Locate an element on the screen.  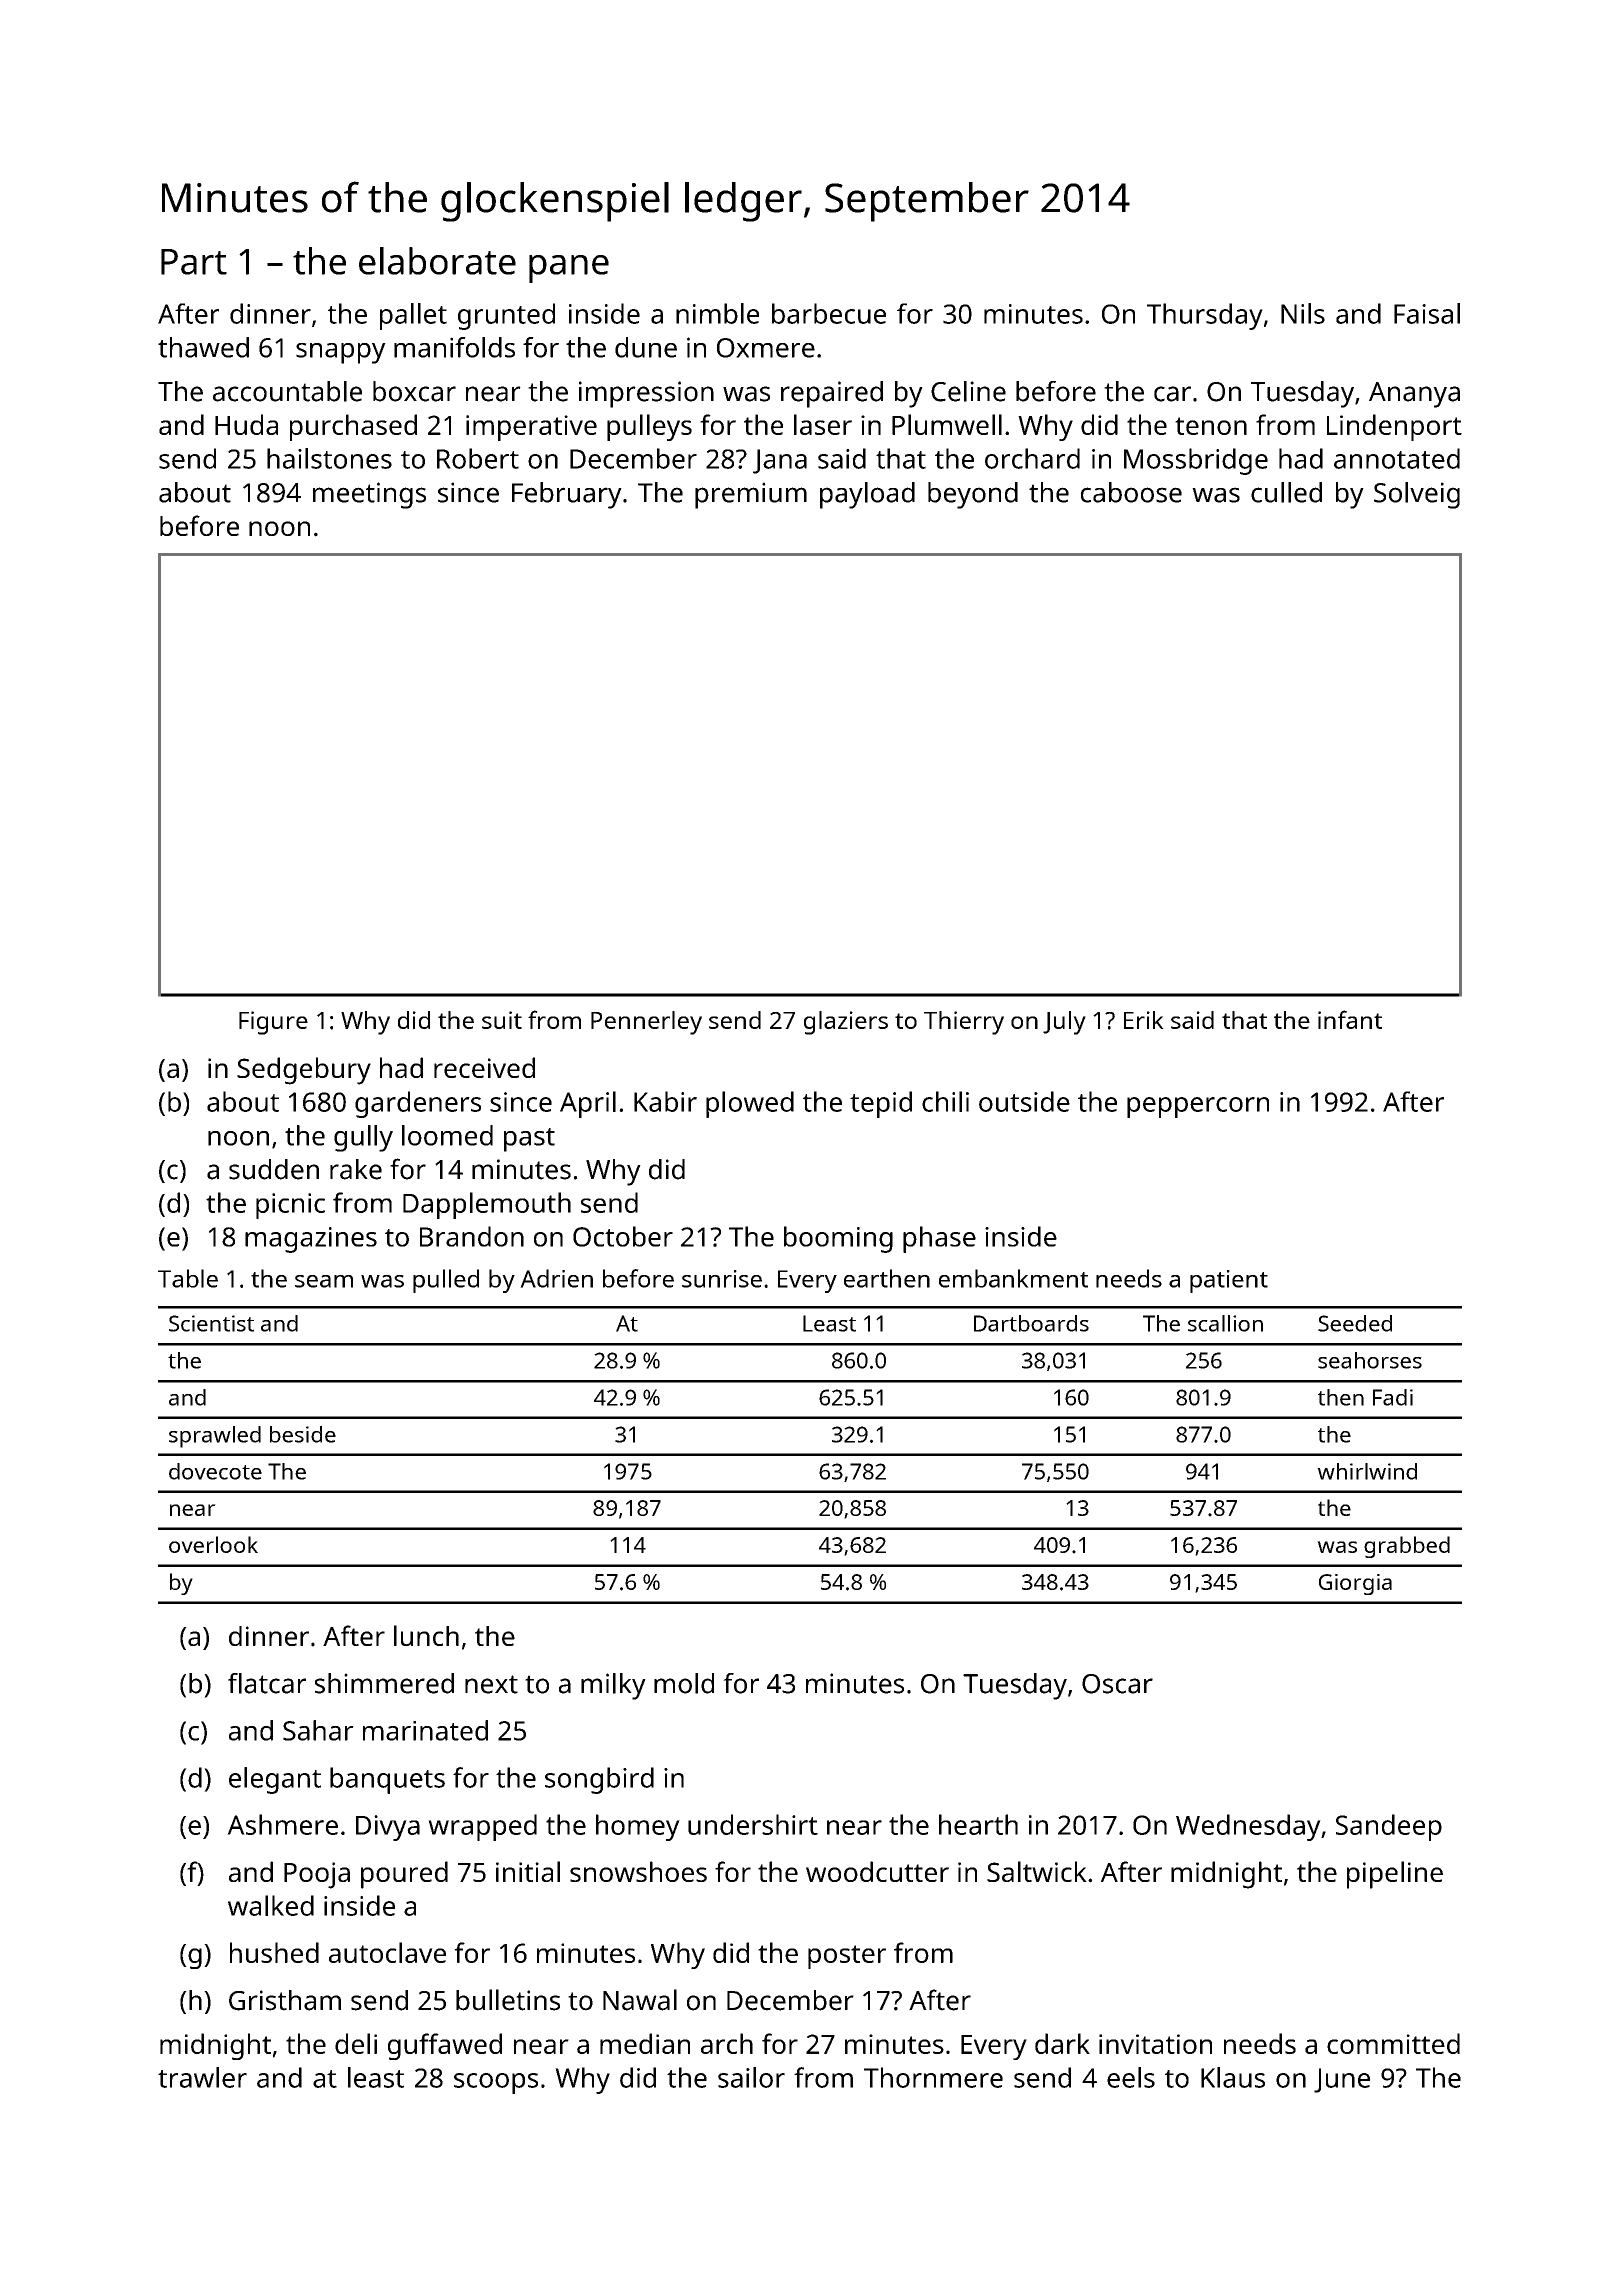
poster is located at coordinates (847, 1957).
